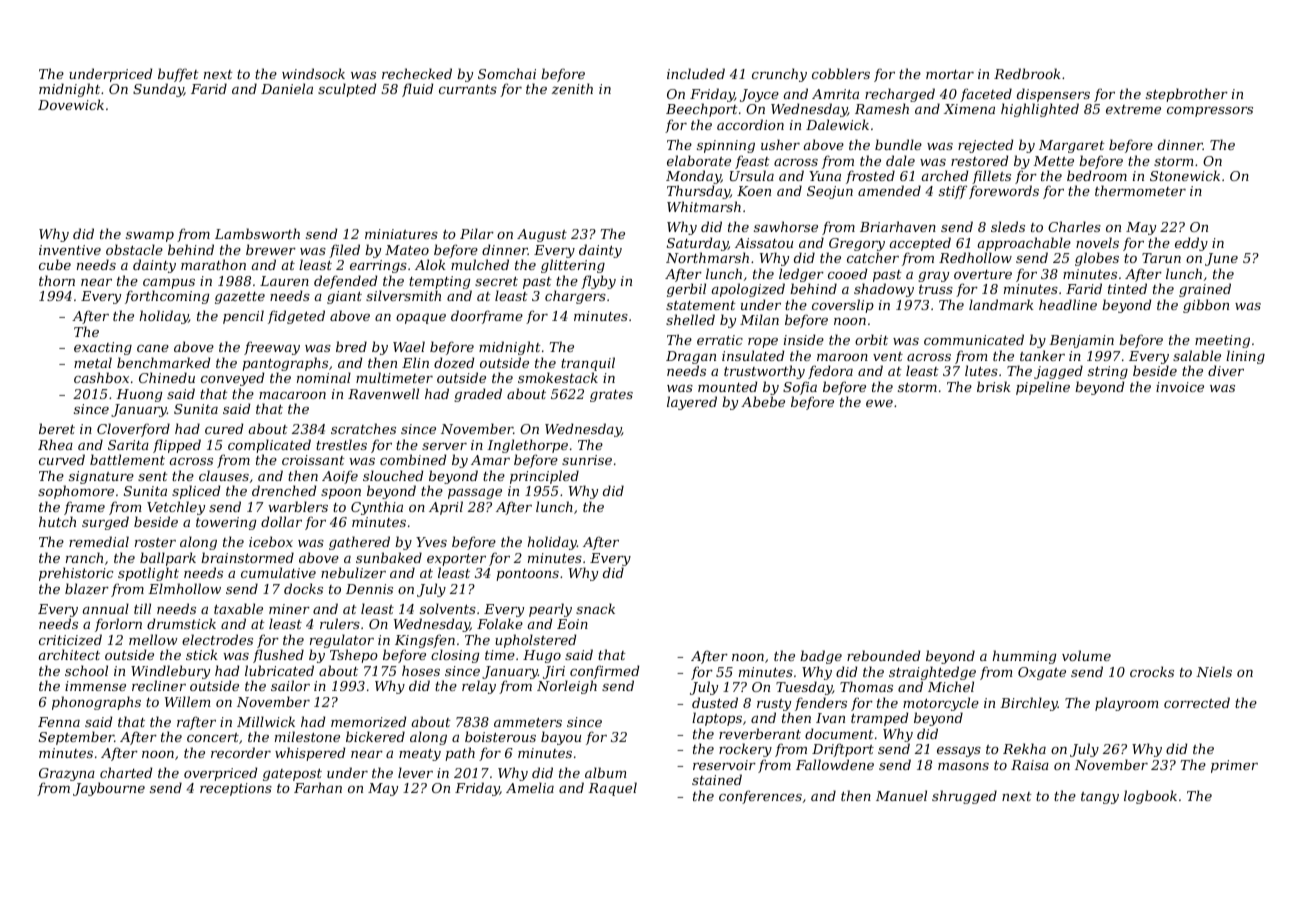 The width and height of the screenshot is (1308, 924). What do you see at coordinates (1187, 95) in the screenshot?
I see `stepbrother` at bounding box center [1187, 95].
